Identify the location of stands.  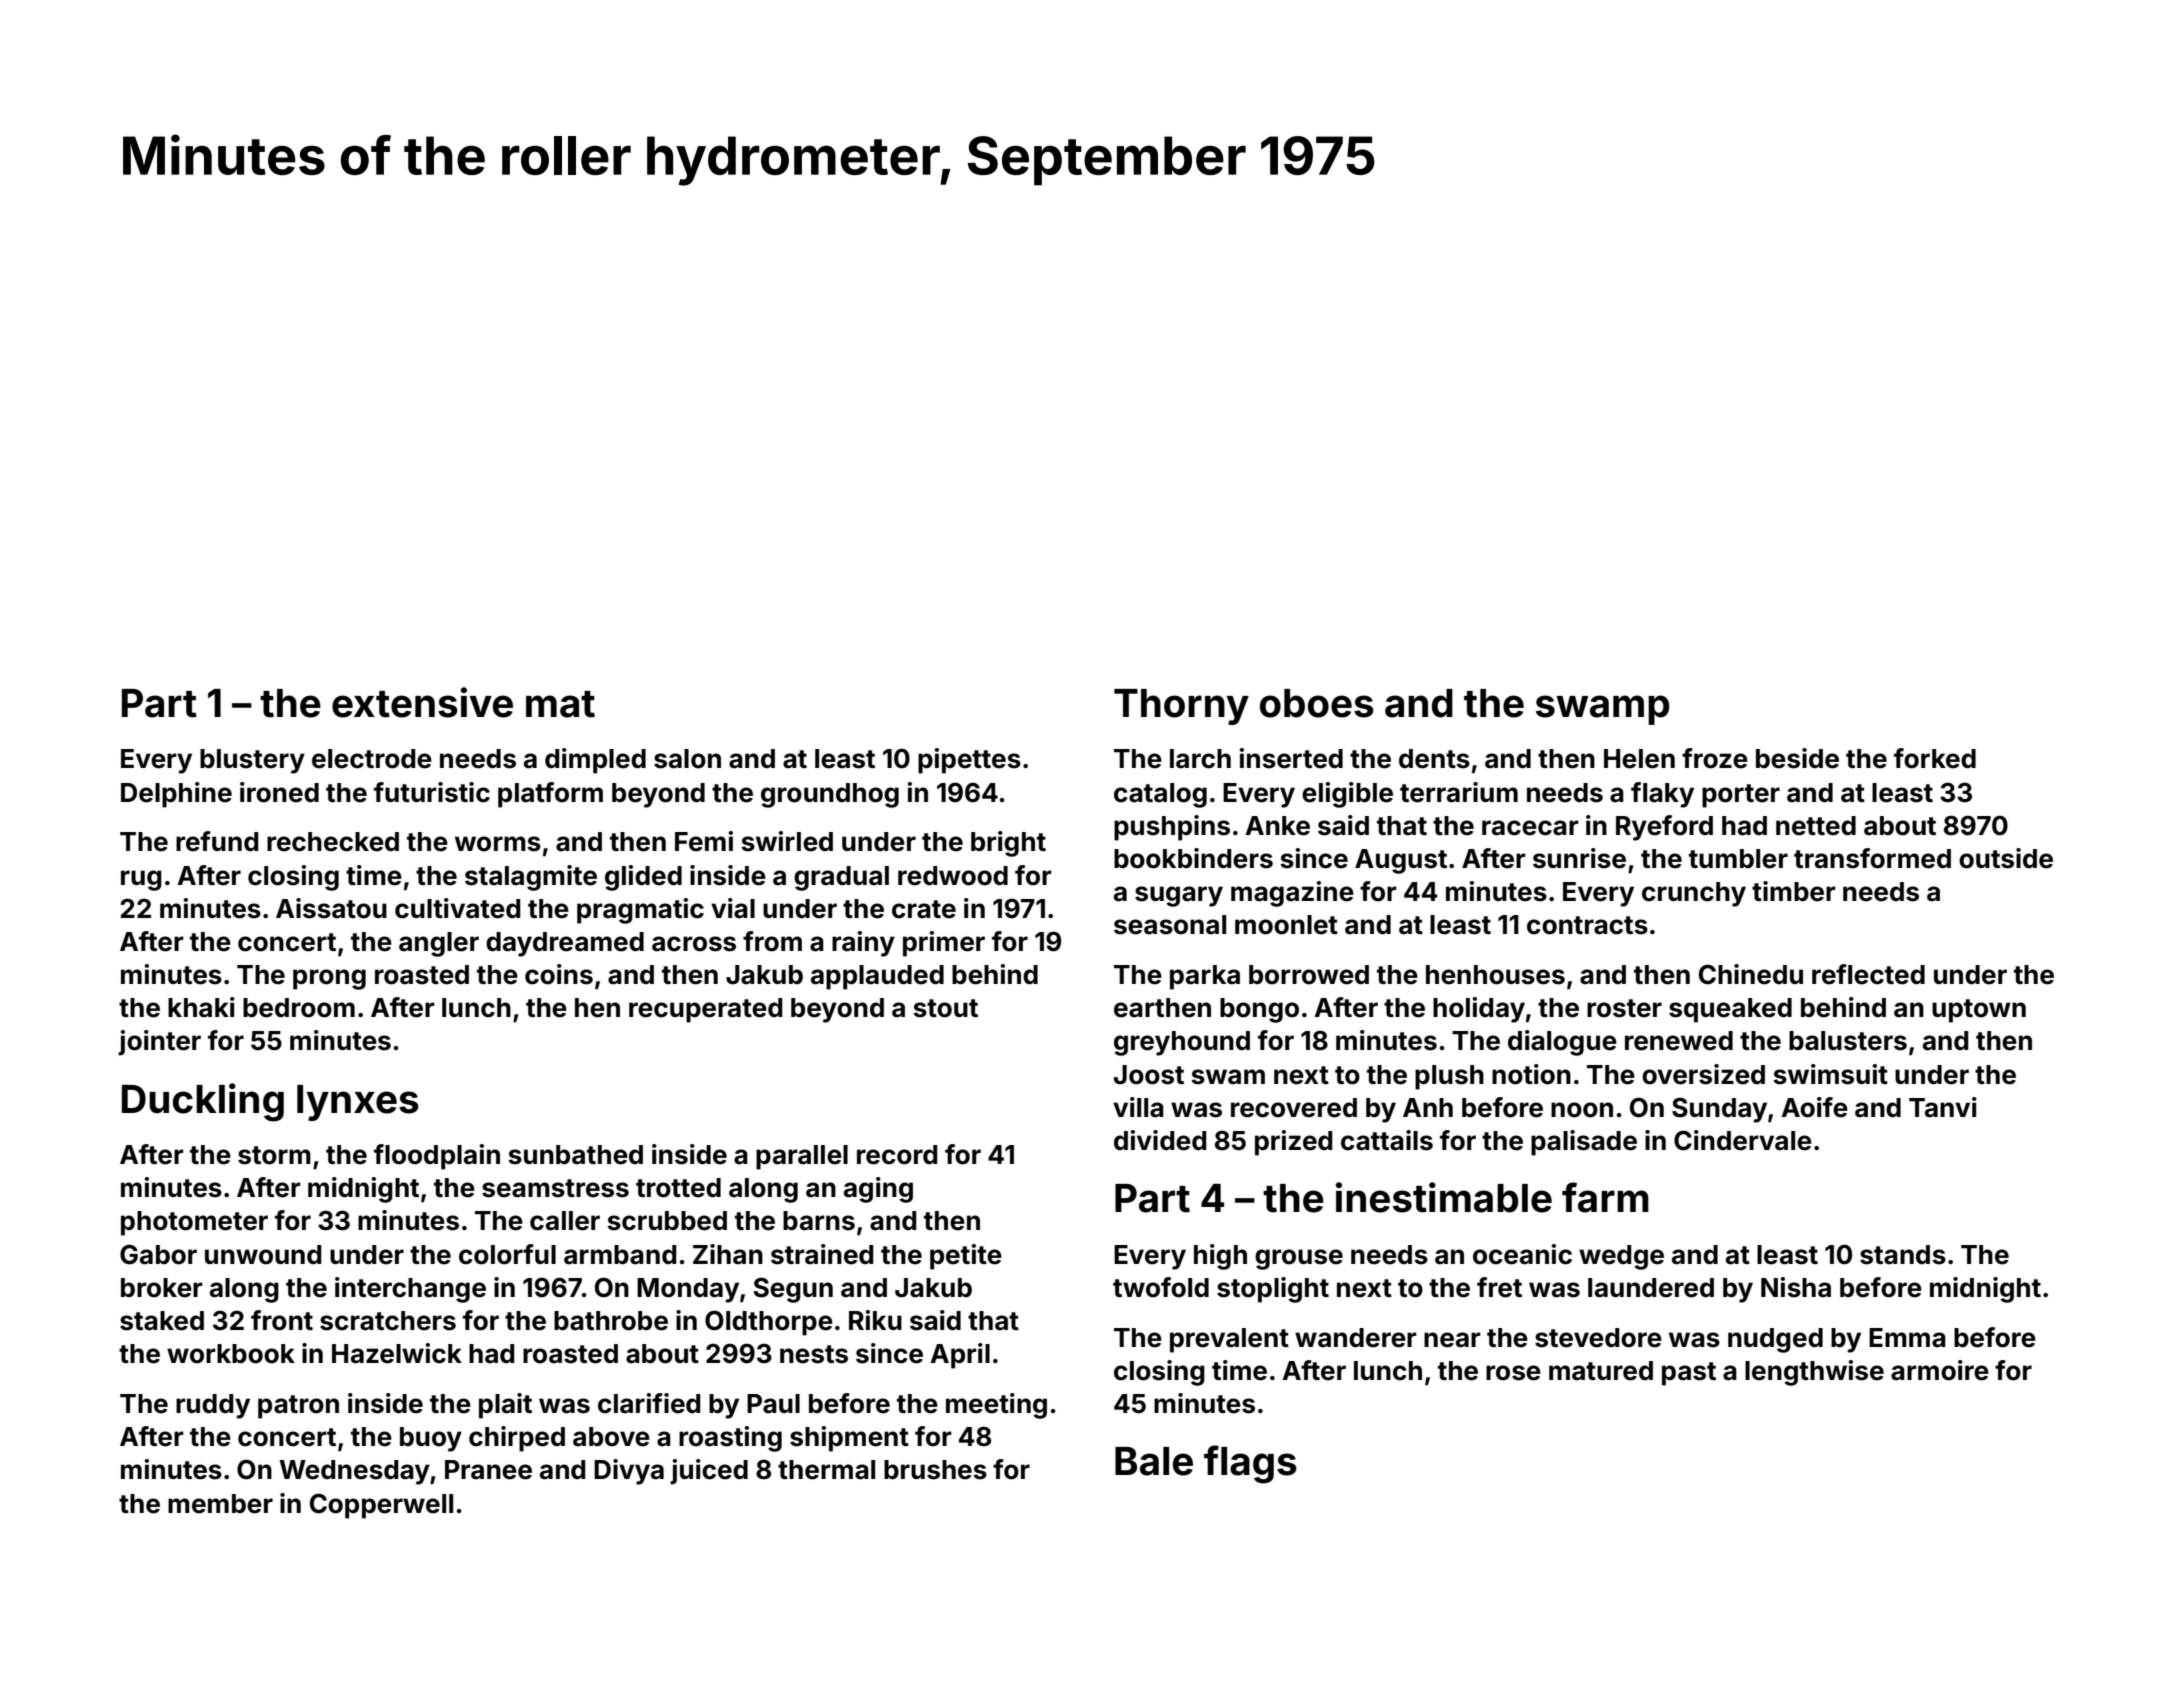
(1903, 1255).
